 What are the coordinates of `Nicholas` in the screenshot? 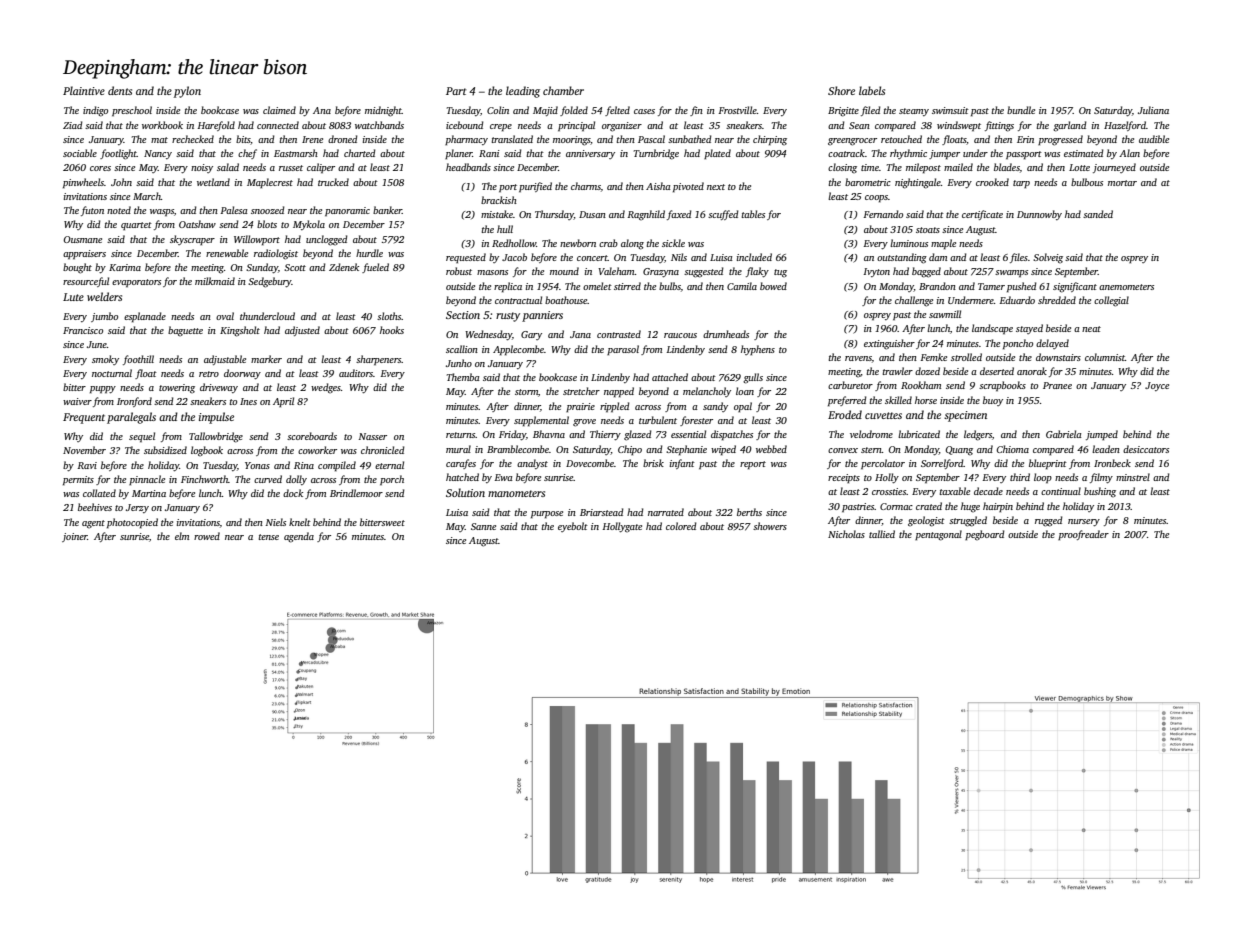 It's located at (846, 534).
